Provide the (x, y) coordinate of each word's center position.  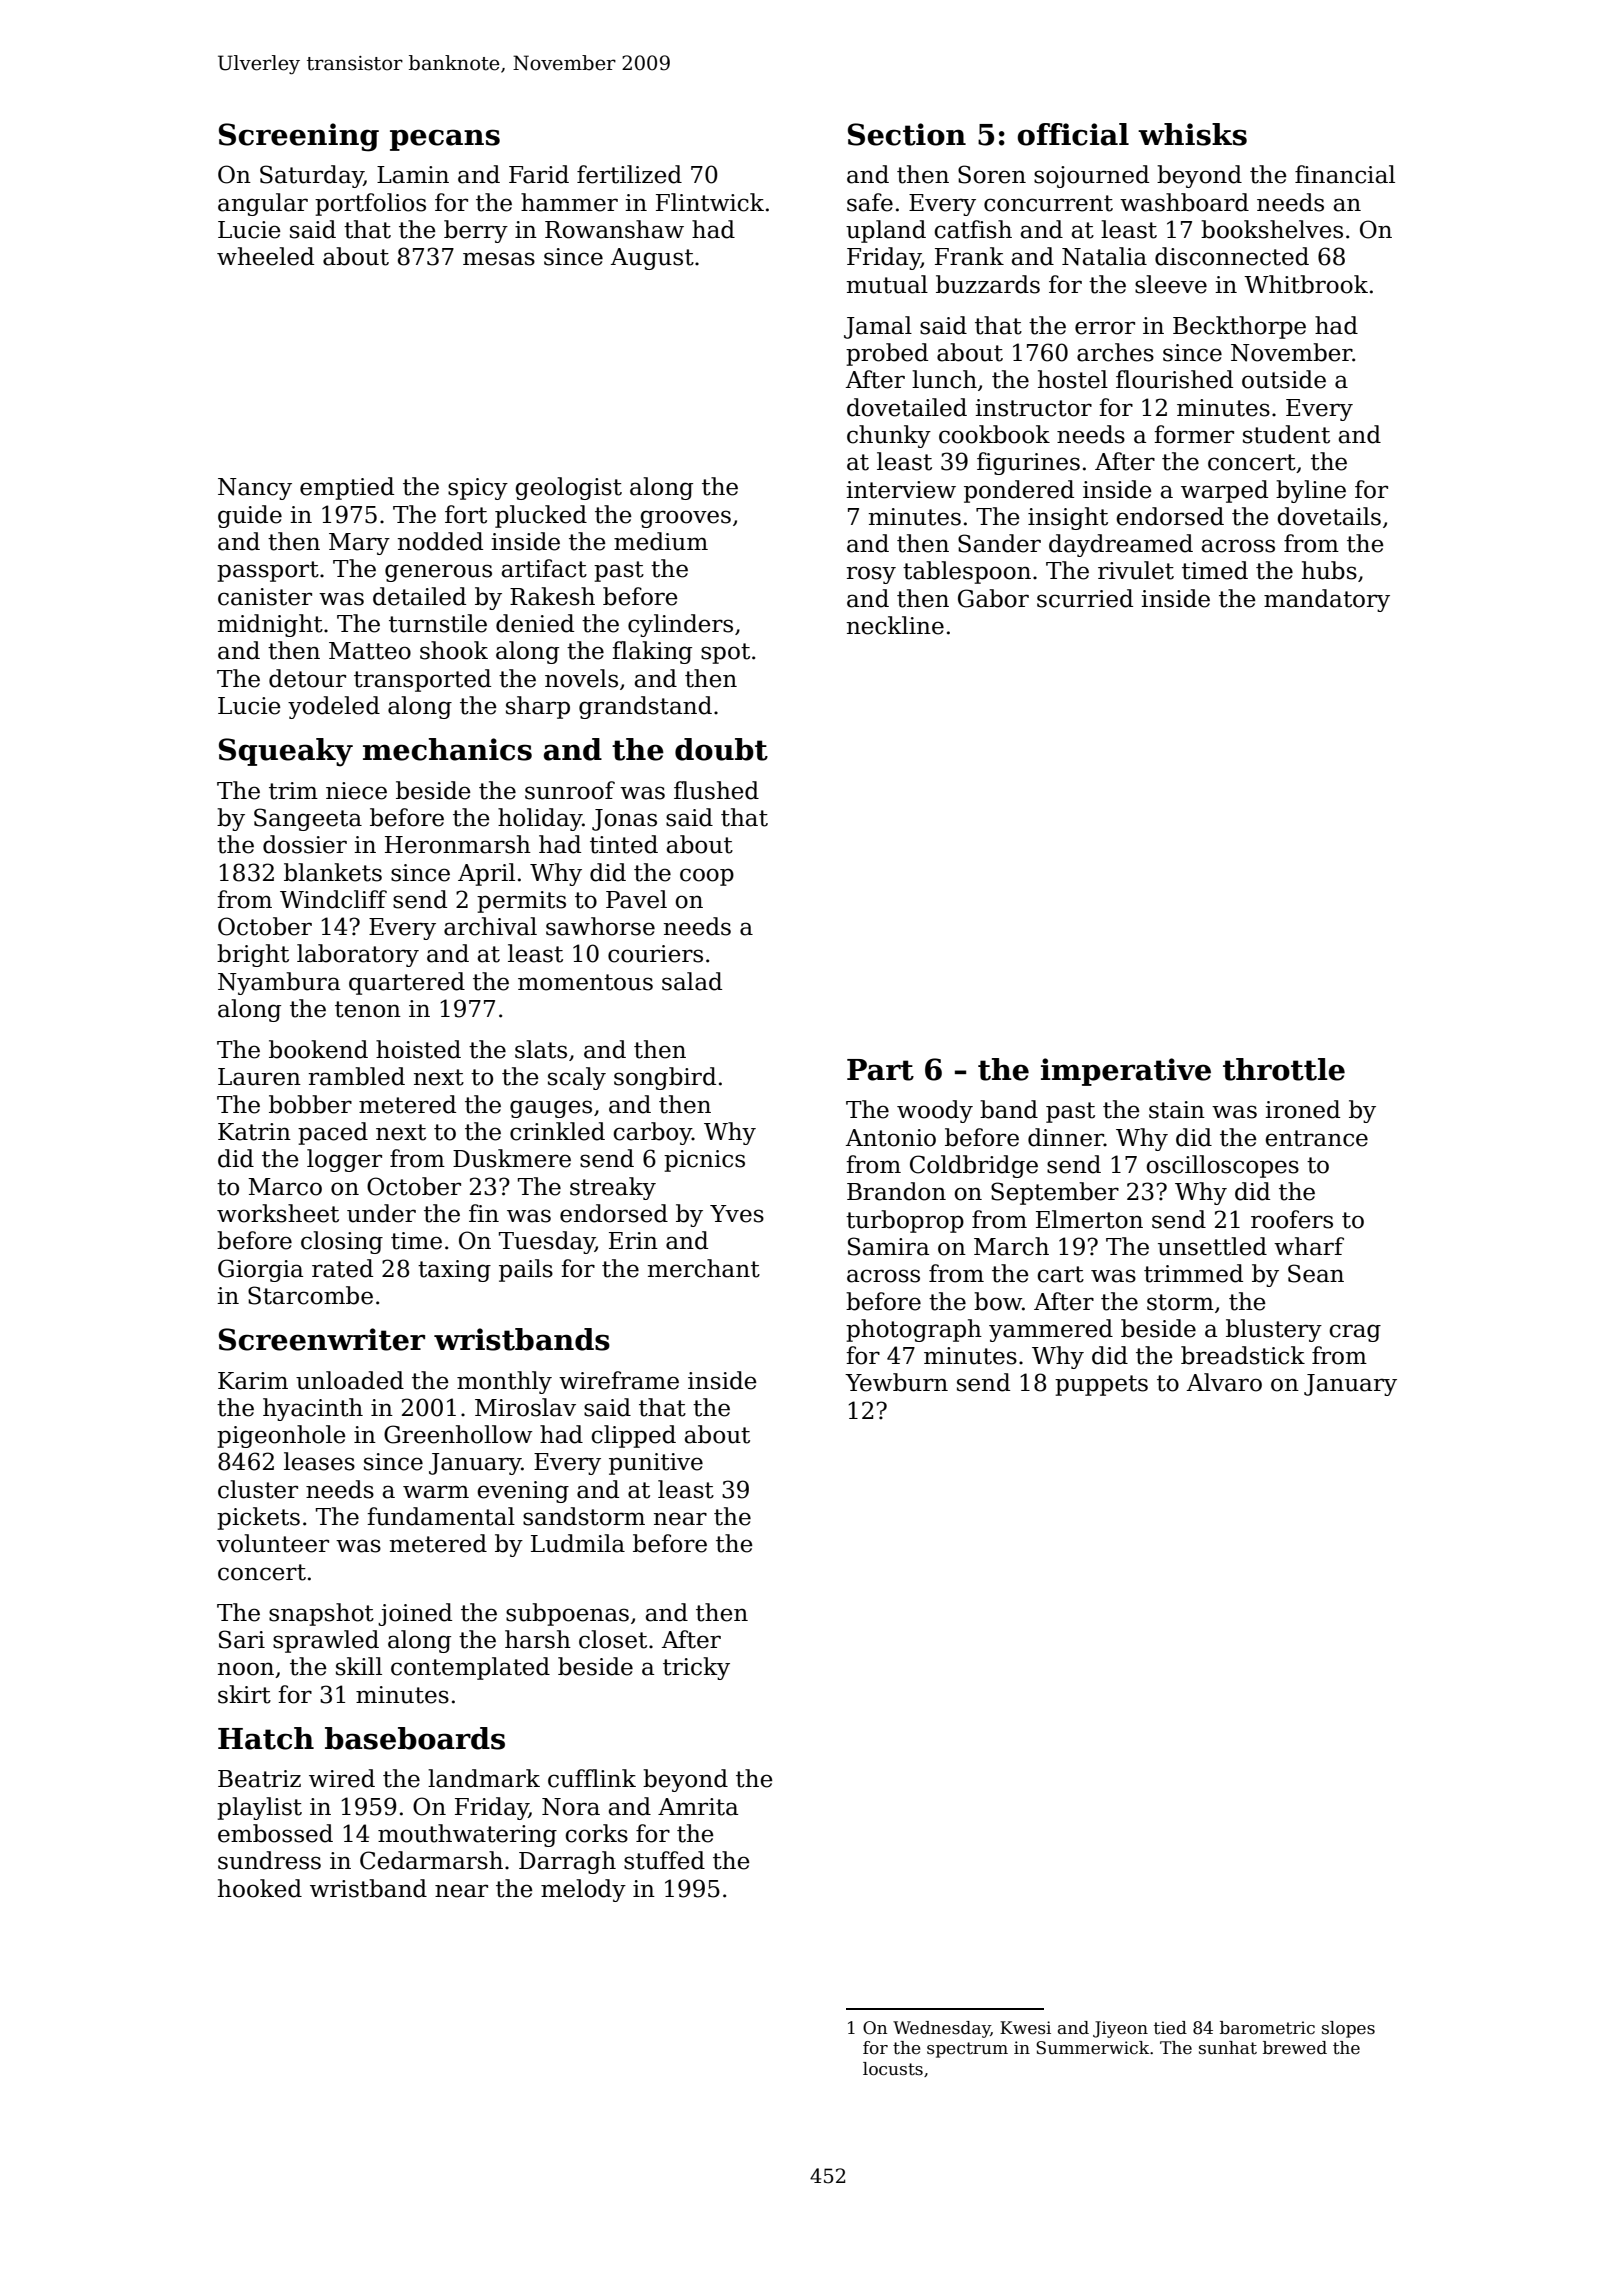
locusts (893, 2069)
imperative (1126, 1072)
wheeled (265, 256)
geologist (568, 488)
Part (880, 1070)
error (1105, 328)
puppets (1101, 1385)
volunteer (273, 1543)
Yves (737, 1214)
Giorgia (260, 1270)
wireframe (619, 1380)
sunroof (570, 790)
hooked (260, 1888)
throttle (1284, 1069)
